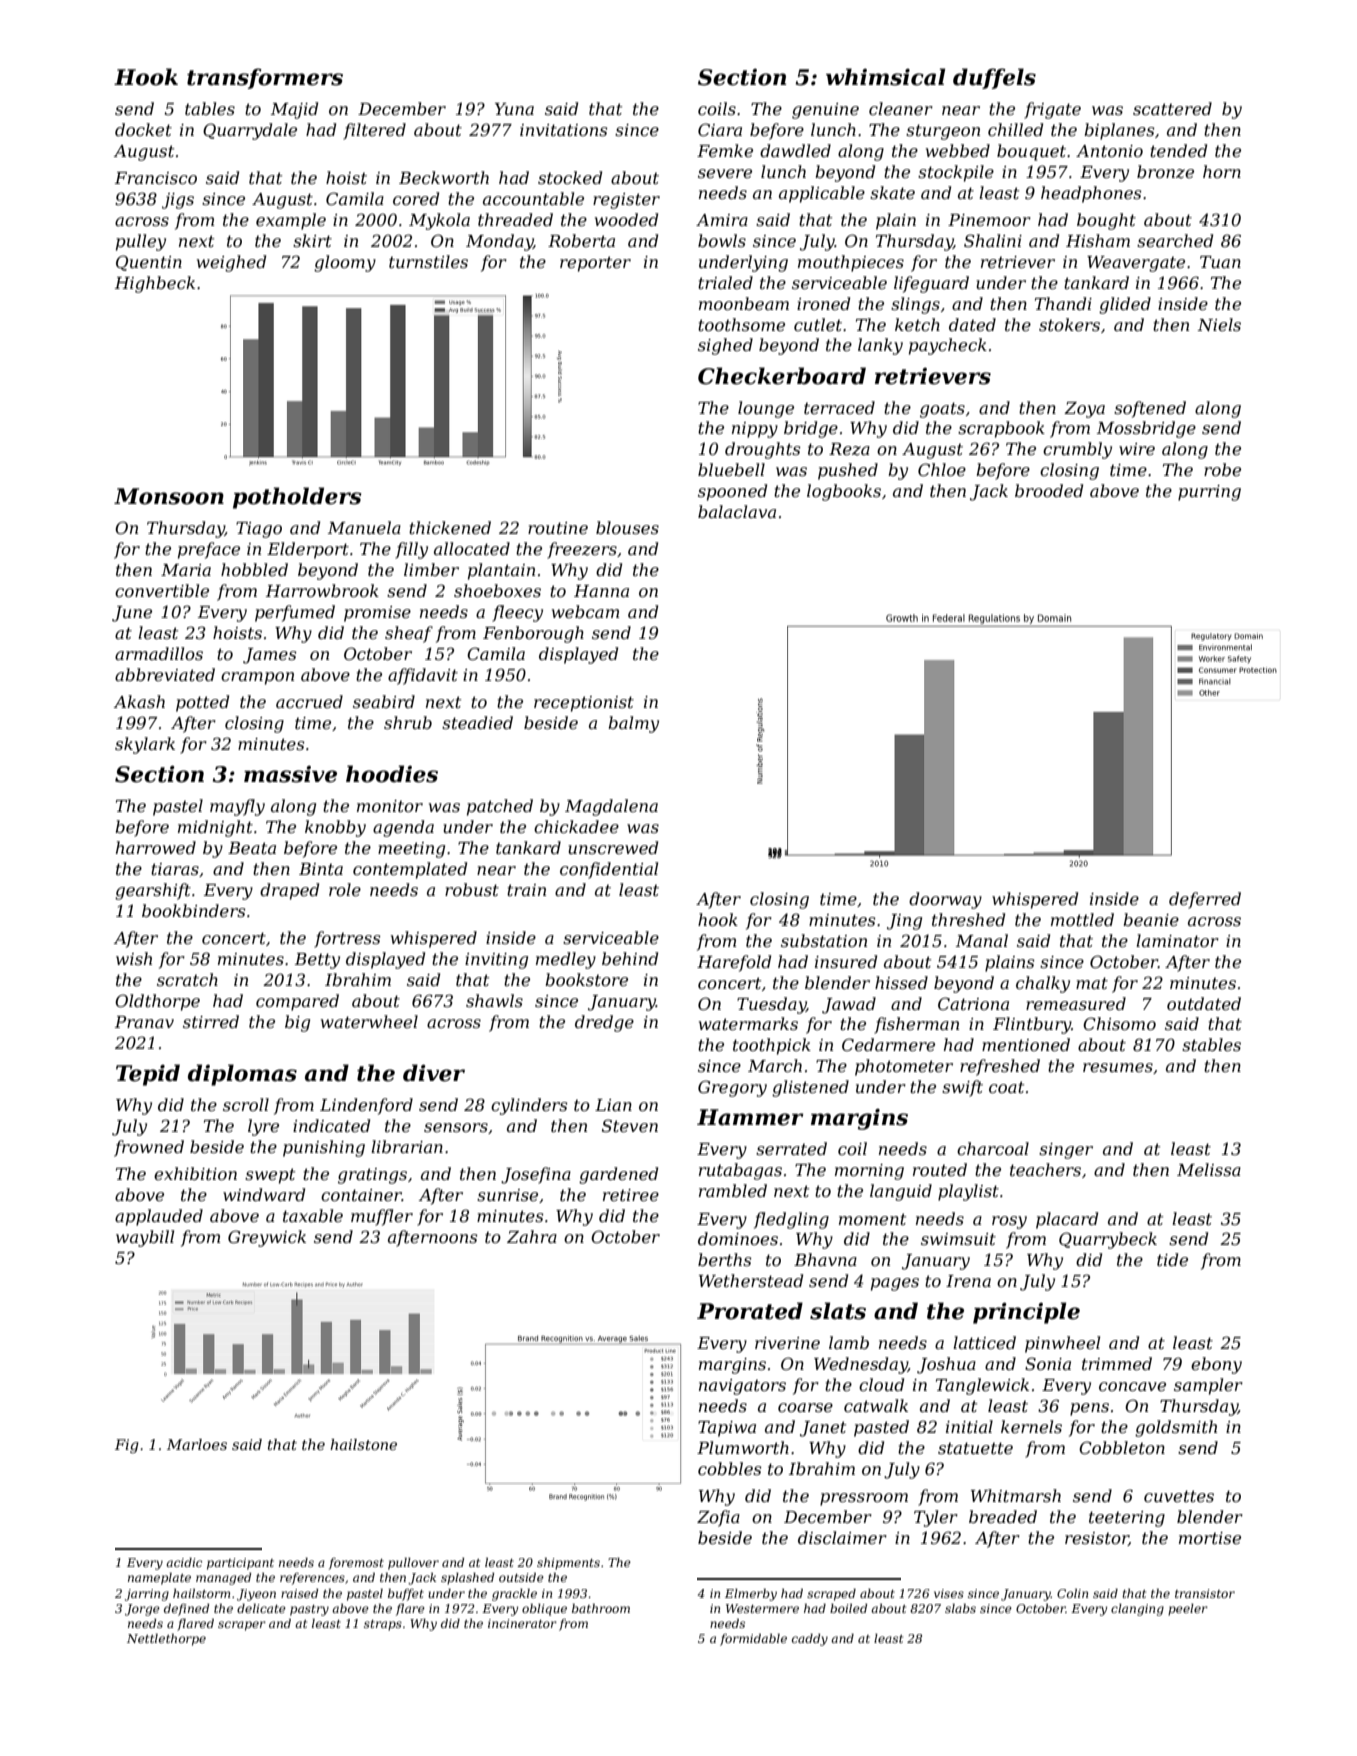 The image size is (1357, 1756). I want to click on duffels, so click(994, 78).
